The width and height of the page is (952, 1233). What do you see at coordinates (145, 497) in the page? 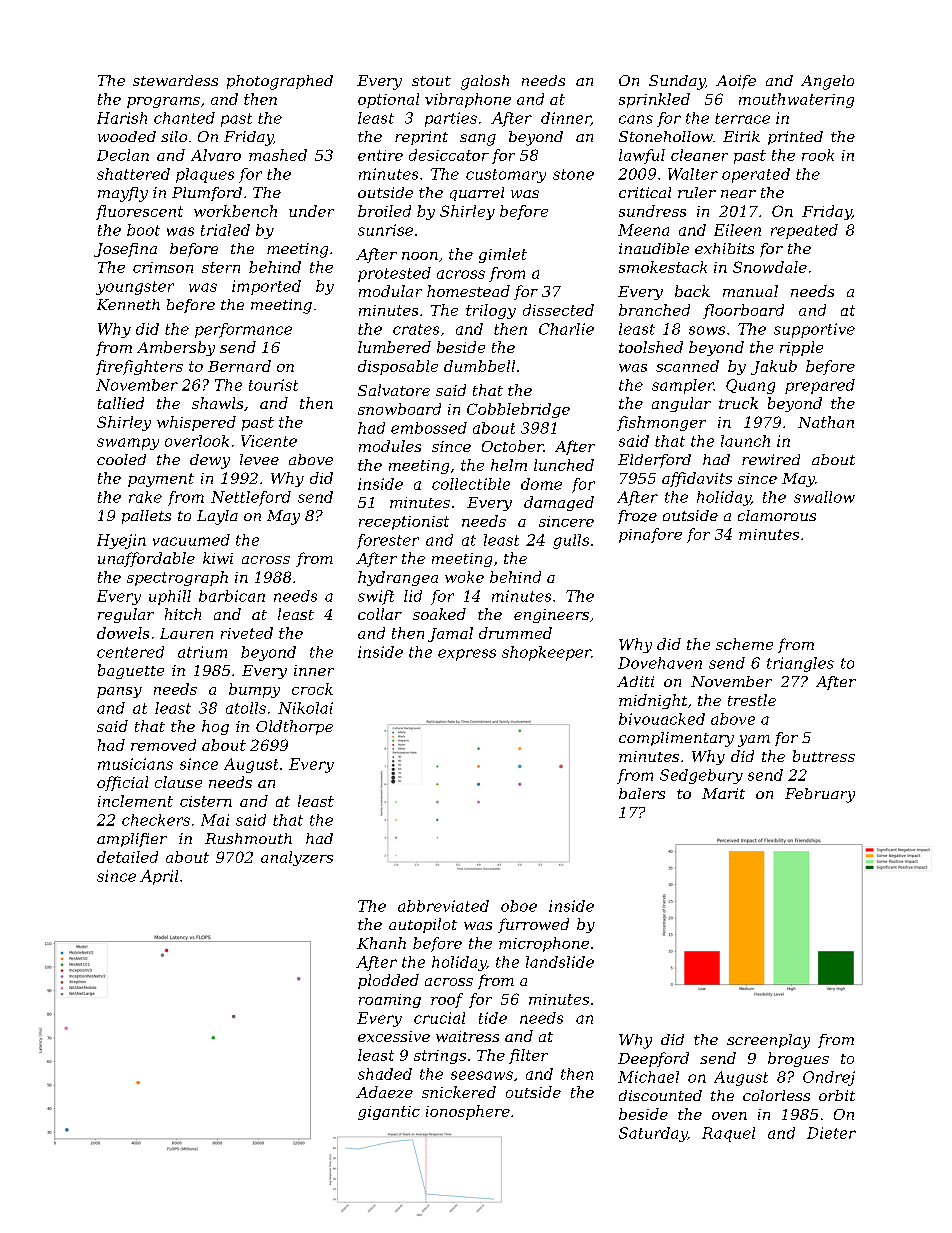
I see `rake` at bounding box center [145, 497].
